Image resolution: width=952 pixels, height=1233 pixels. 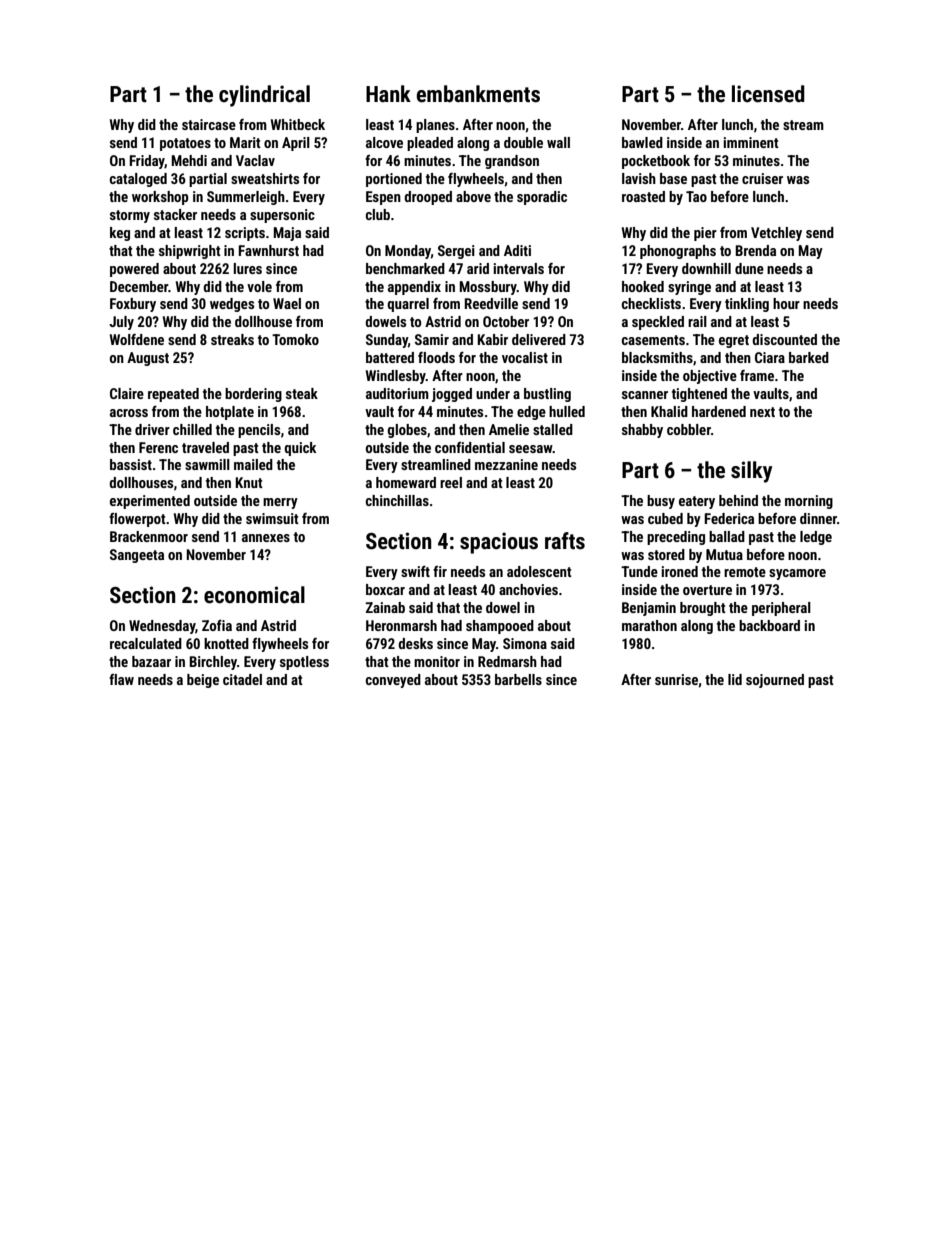 I want to click on staircase, so click(x=209, y=124).
